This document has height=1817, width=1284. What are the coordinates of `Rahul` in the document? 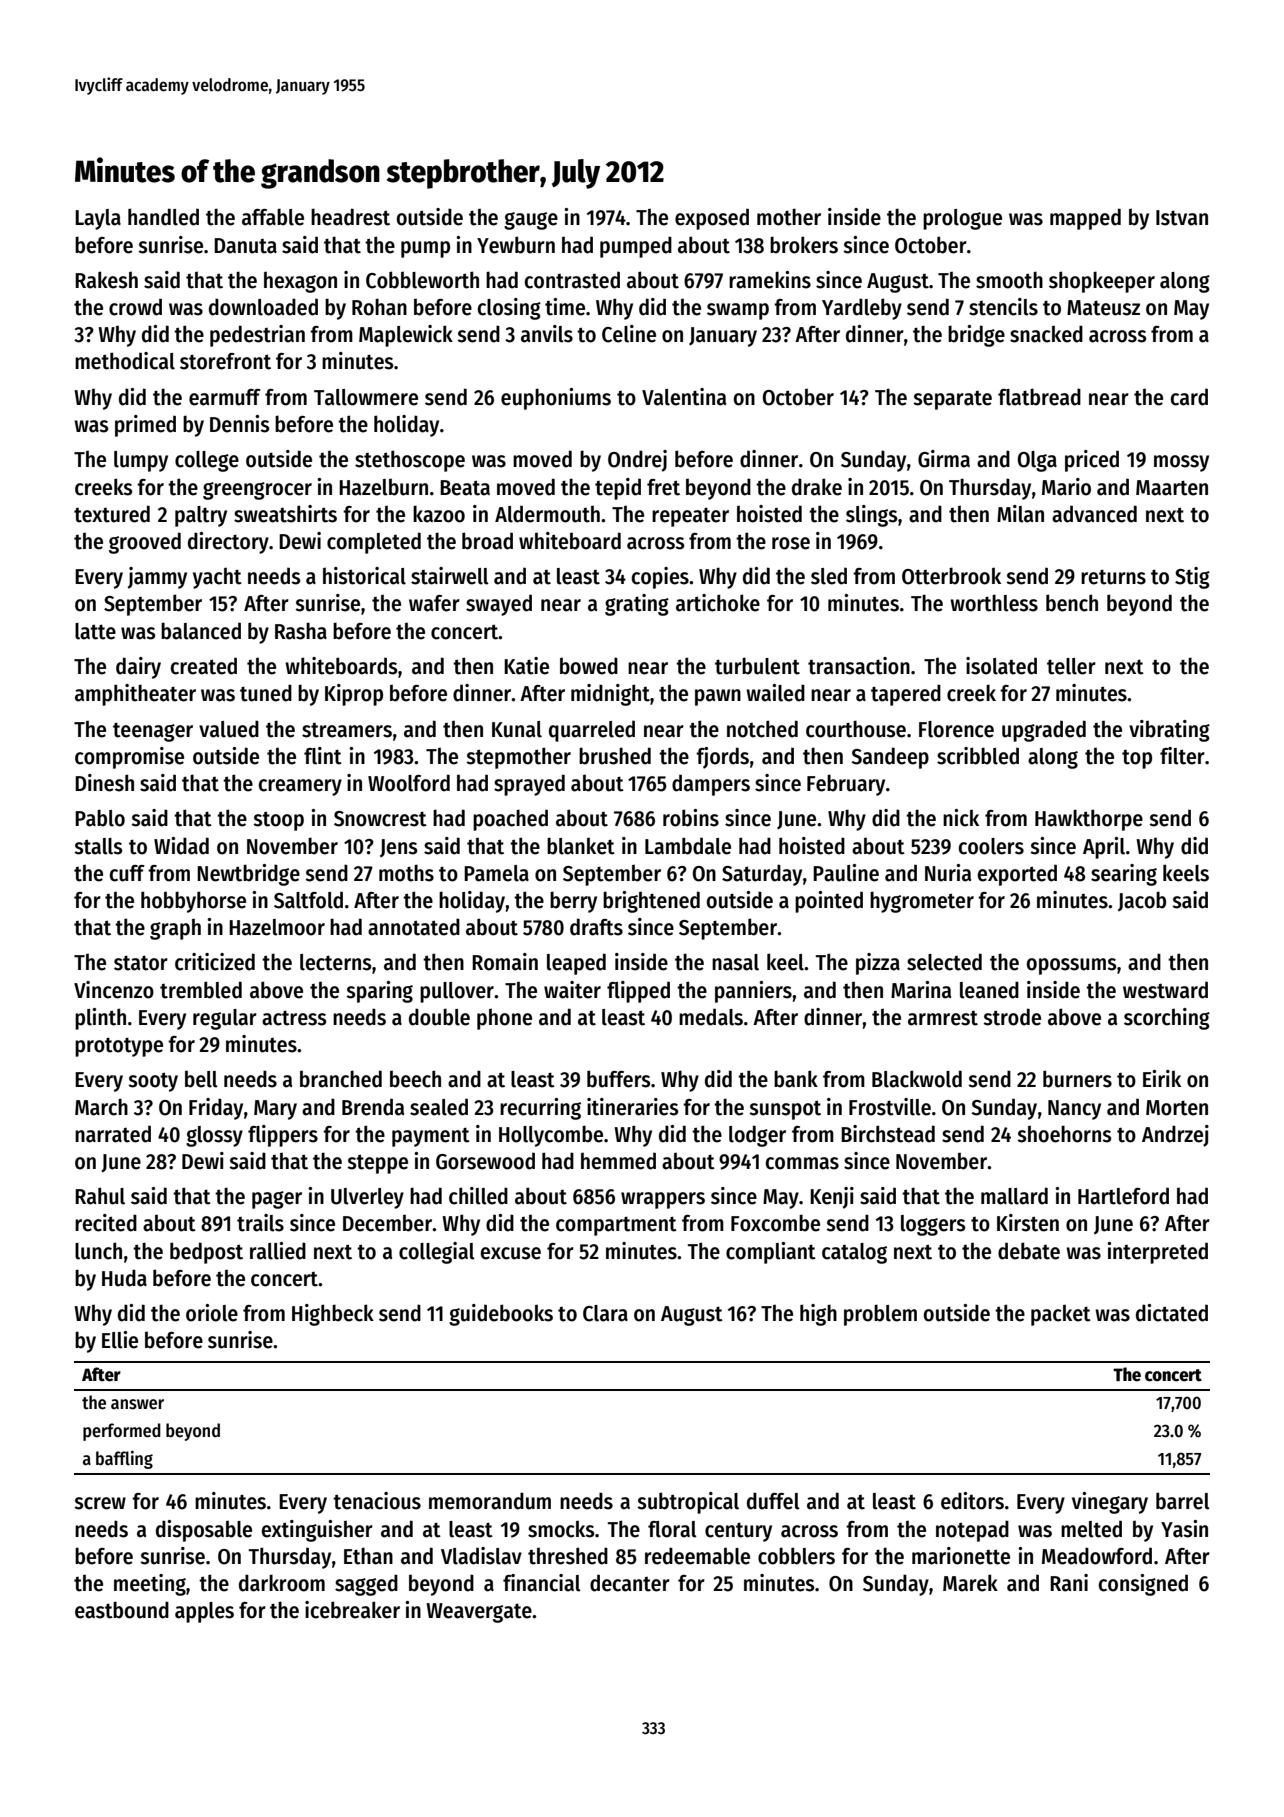 It's located at (100, 1196).
